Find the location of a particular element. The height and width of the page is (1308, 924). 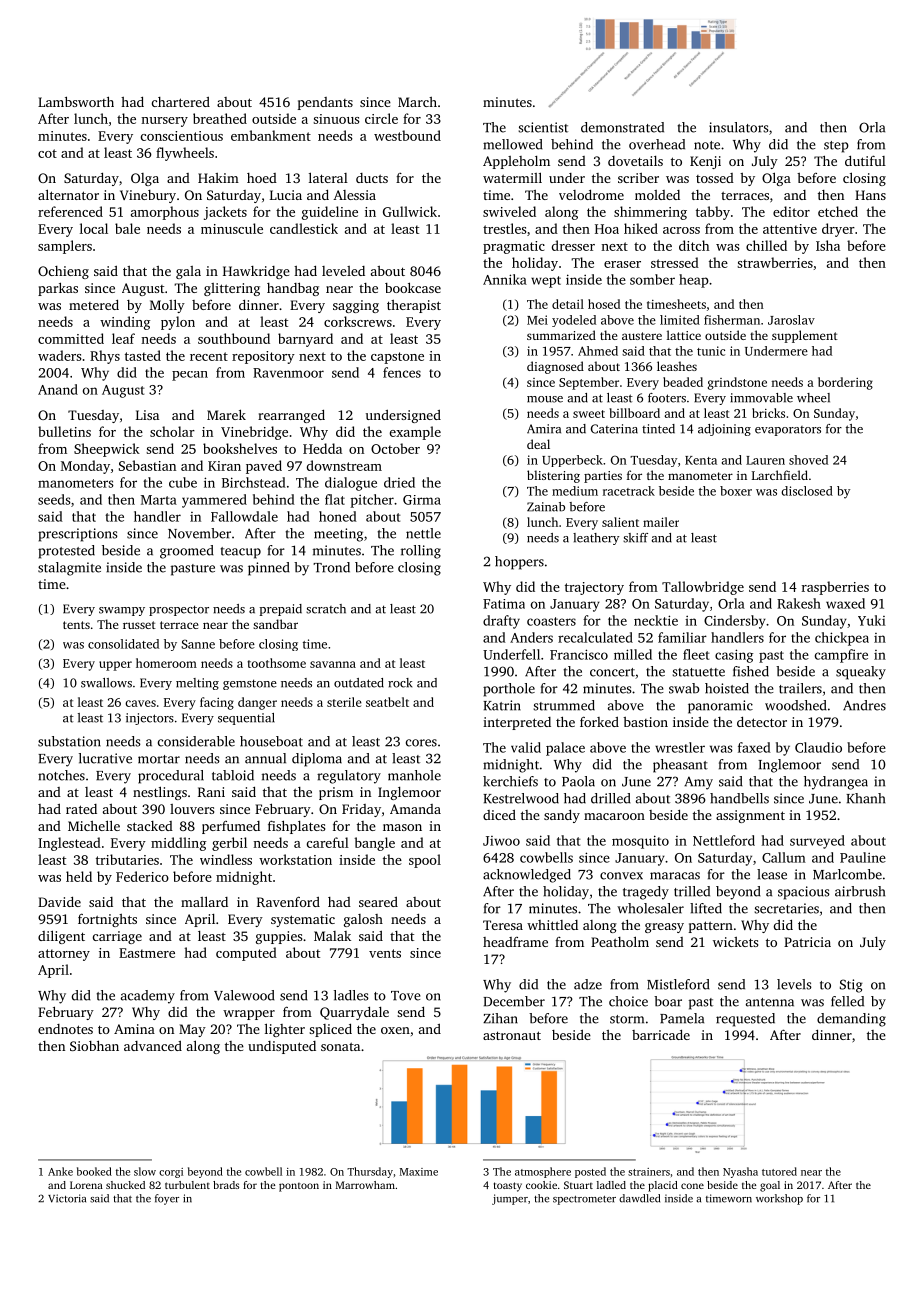

step is located at coordinates (836, 147).
